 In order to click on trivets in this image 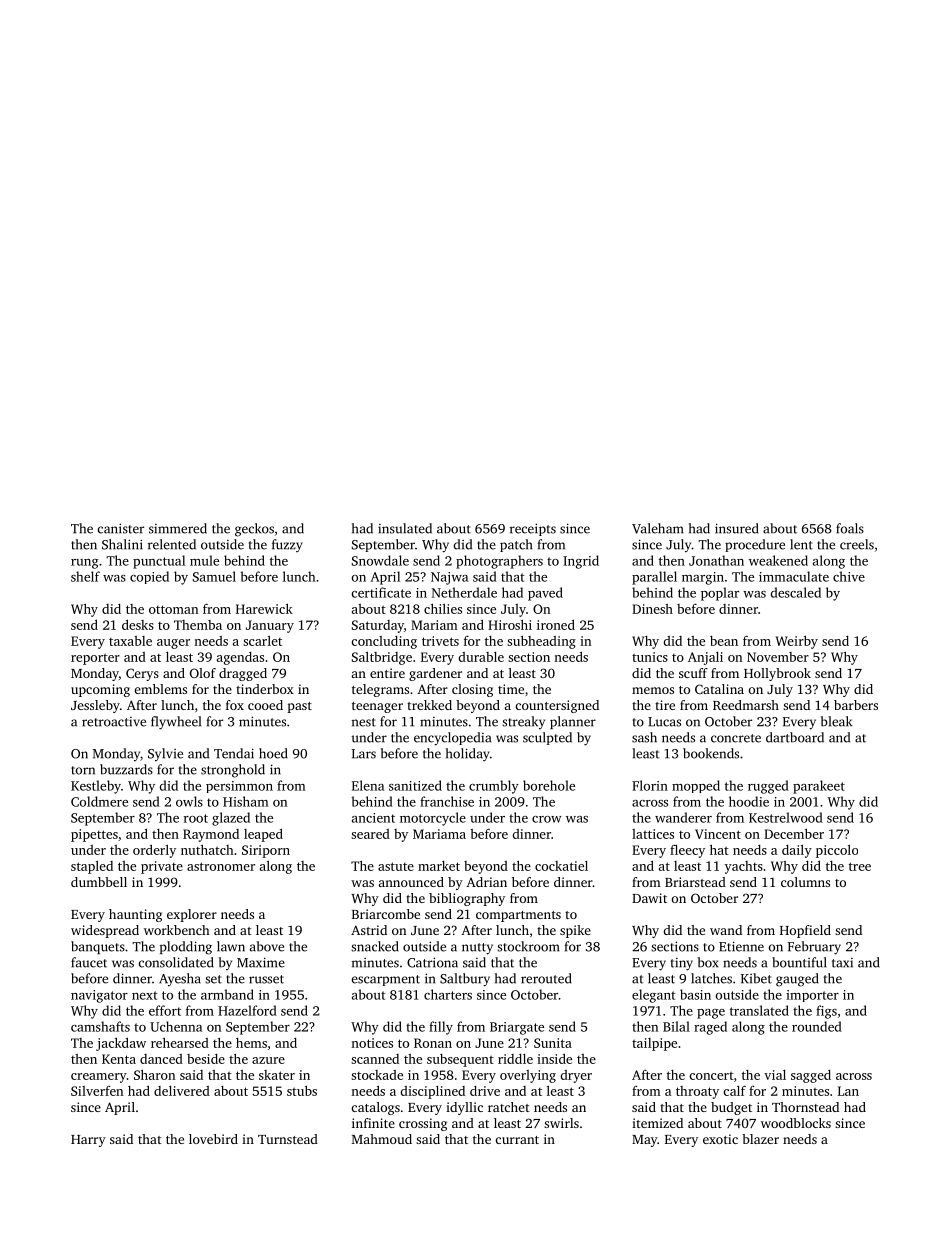, I will do `click(440, 641)`.
